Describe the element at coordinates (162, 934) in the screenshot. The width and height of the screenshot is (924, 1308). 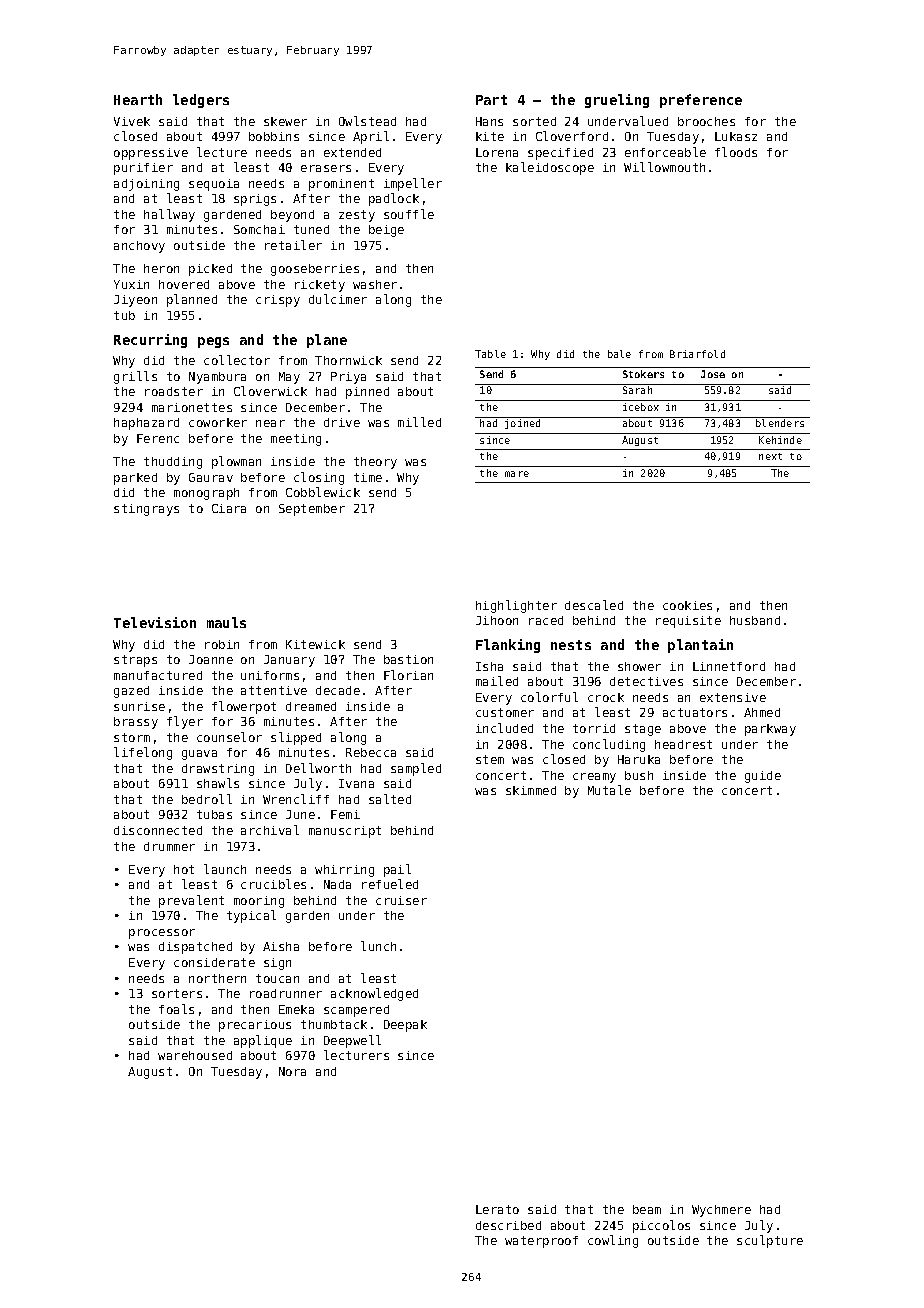
I see `processor` at that location.
